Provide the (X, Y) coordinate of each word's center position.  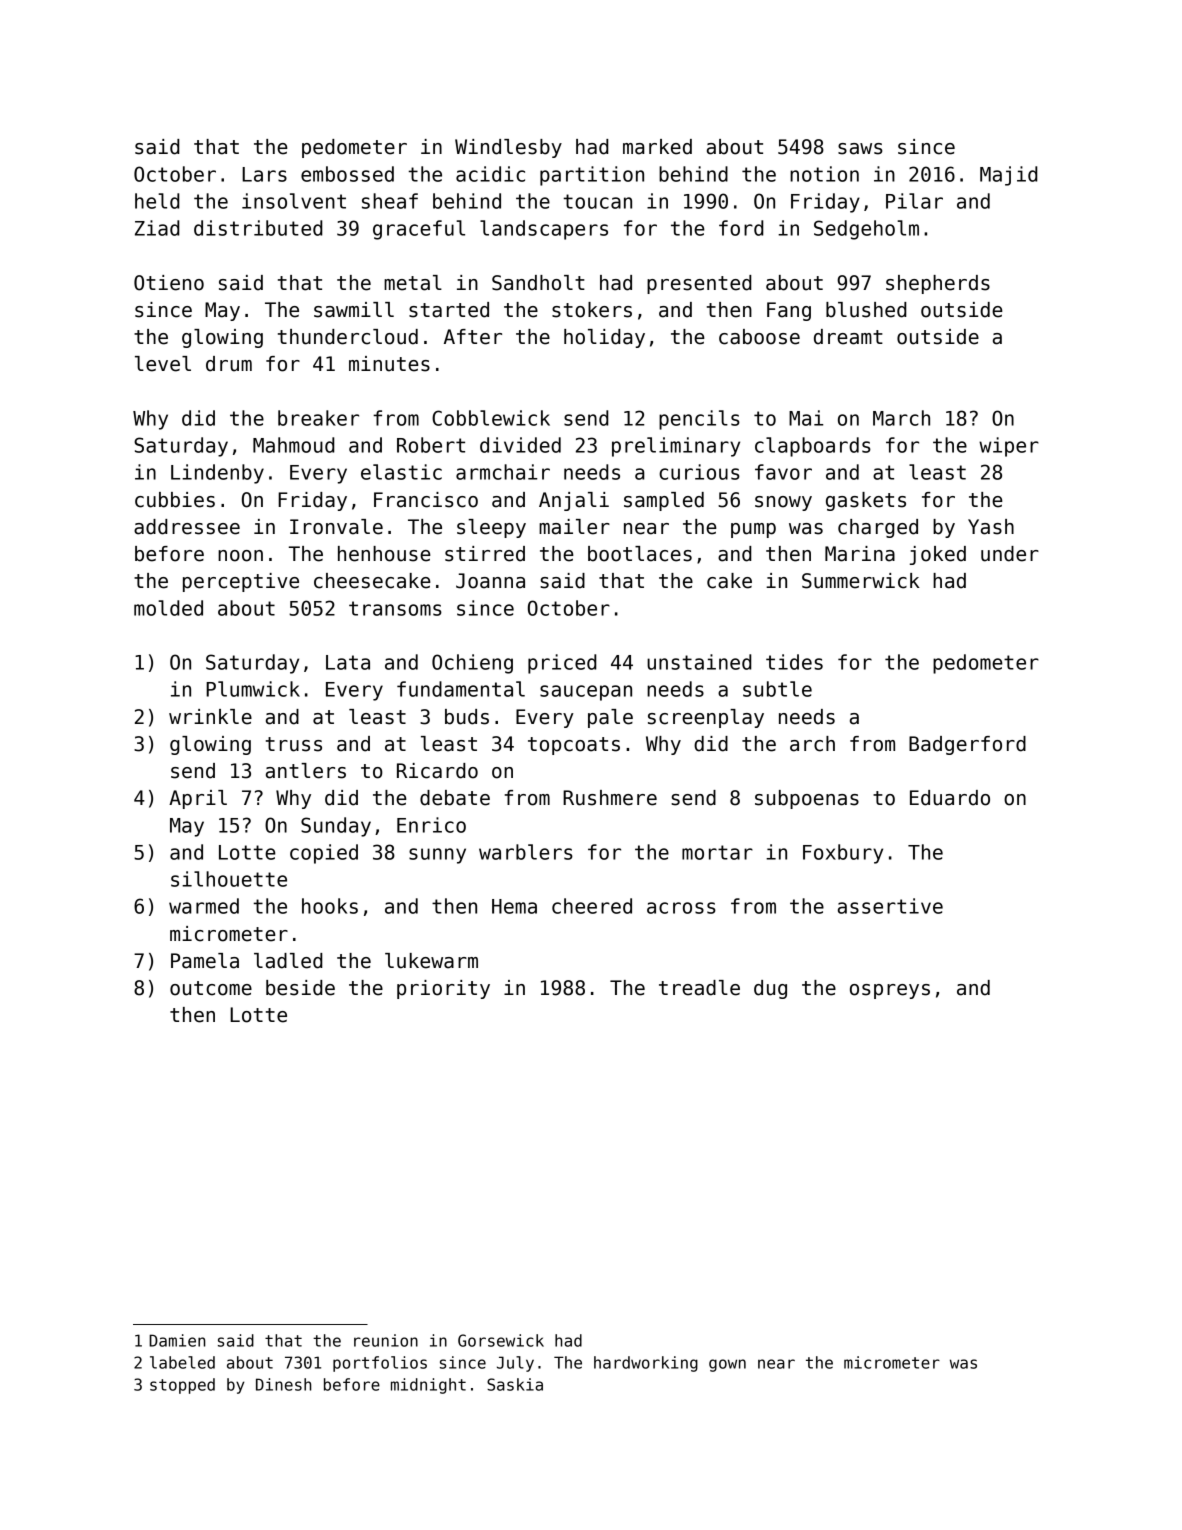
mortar (717, 852)
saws (860, 149)
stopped (182, 1386)
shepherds (938, 284)
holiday (604, 338)
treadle (699, 988)
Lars (264, 174)
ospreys (890, 991)
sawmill (354, 310)
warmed (204, 906)
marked (657, 147)
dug (770, 989)
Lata (348, 662)
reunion (386, 1340)
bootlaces (640, 554)
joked (938, 555)
